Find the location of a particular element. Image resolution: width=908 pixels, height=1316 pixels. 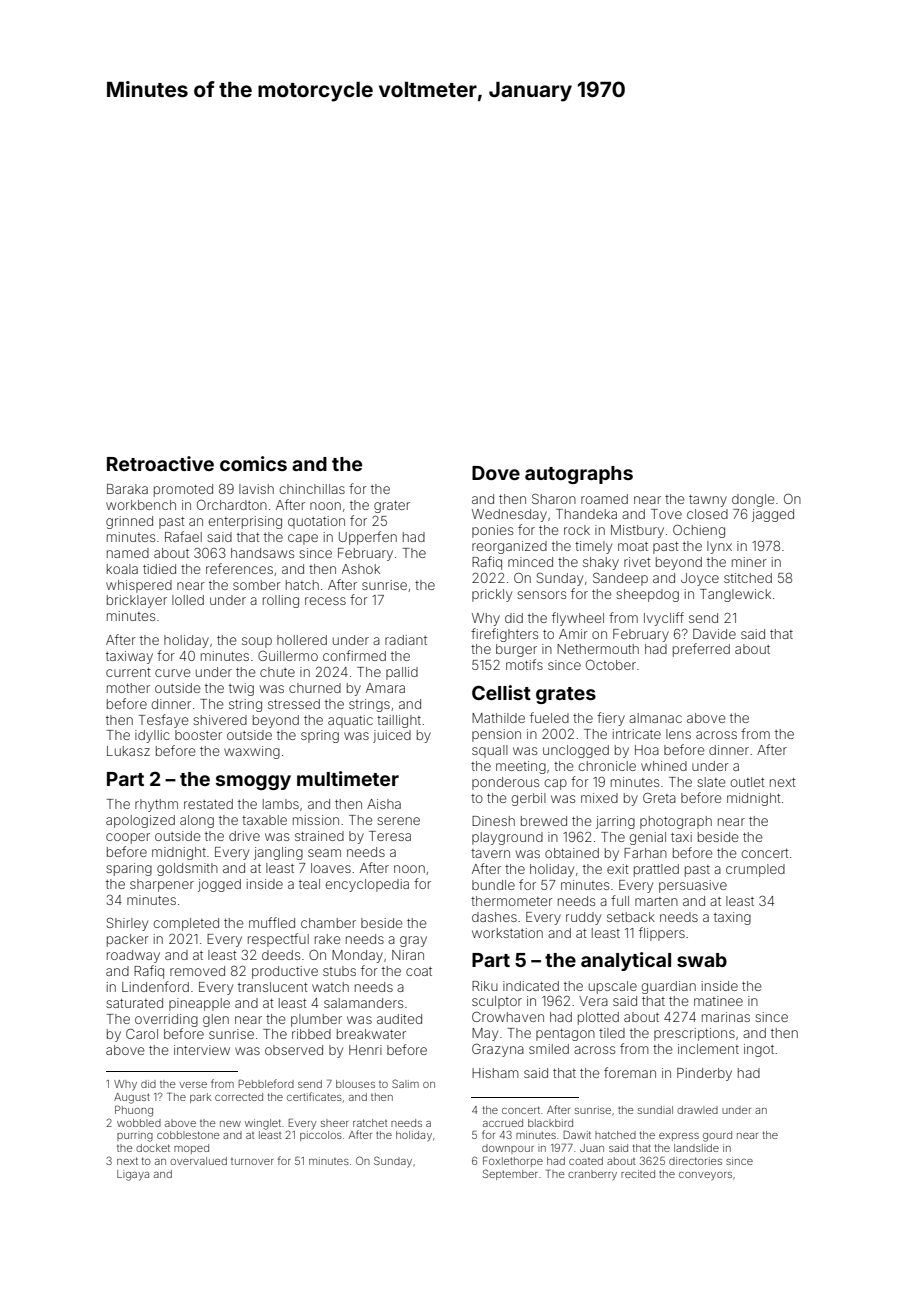

turnover is located at coordinates (252, 1161).
